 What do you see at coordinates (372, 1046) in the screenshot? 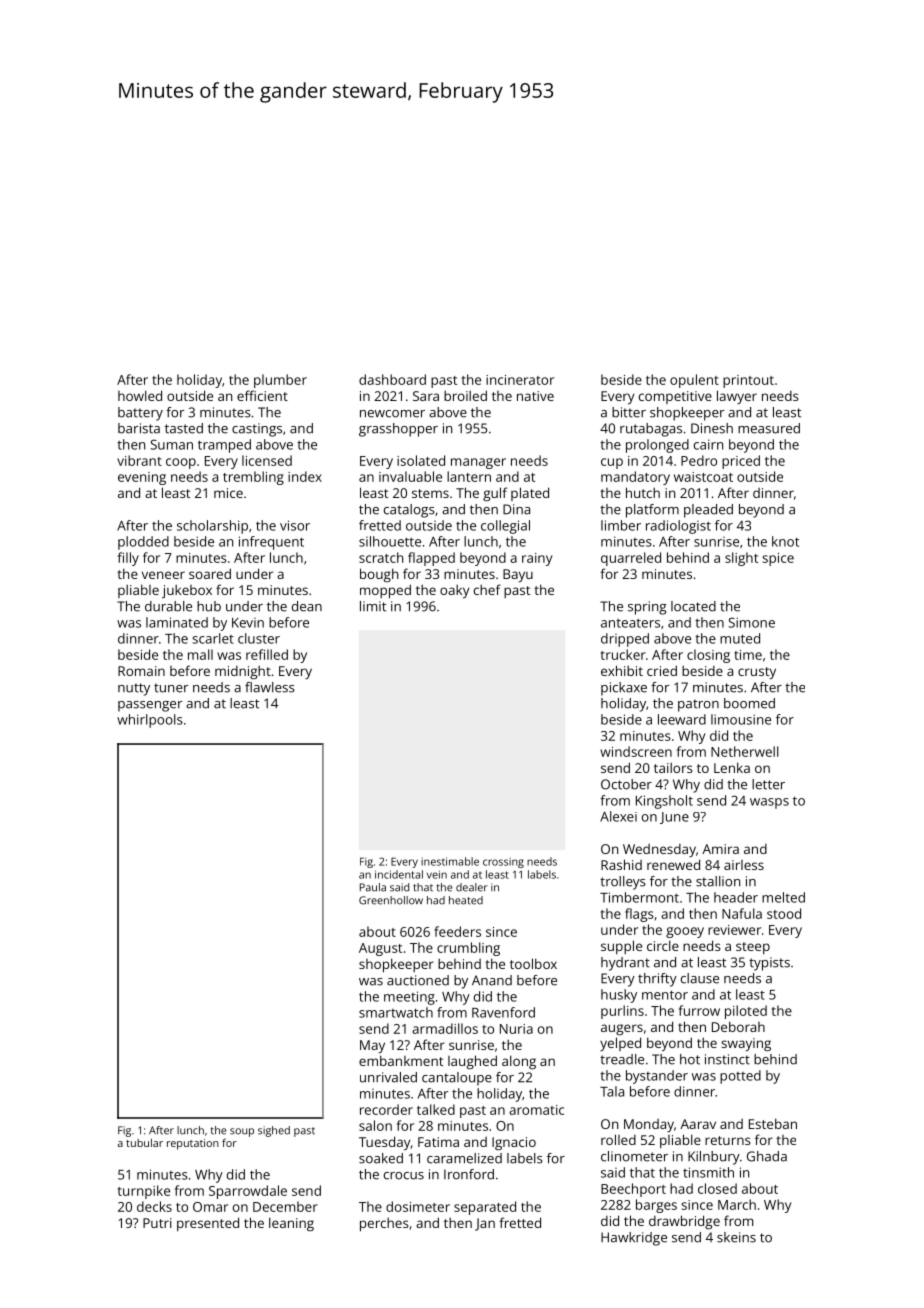
I see `May` at bounding box center [372, 1046].
